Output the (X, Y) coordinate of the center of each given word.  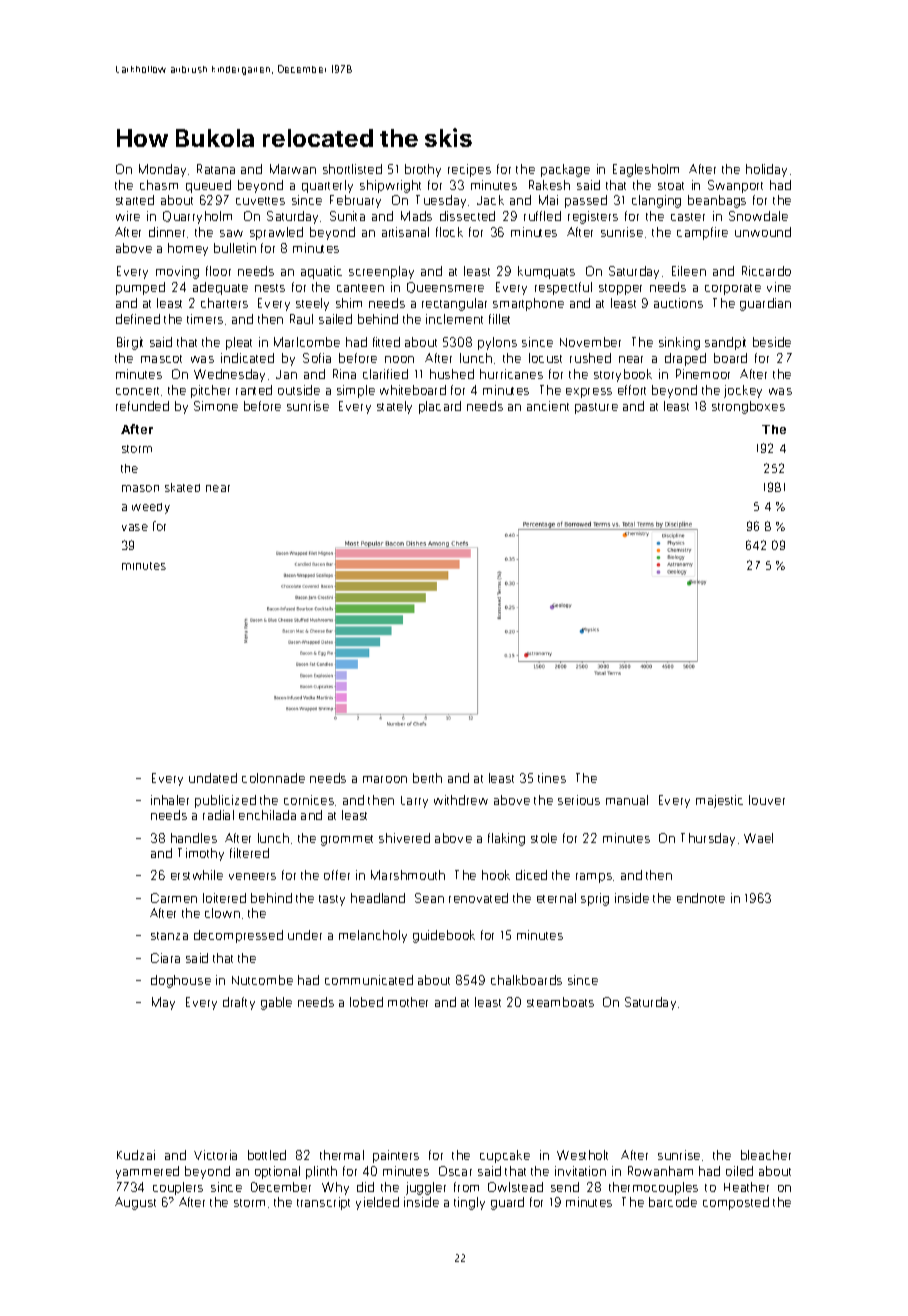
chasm (159, 185)
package (565, 170)
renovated (478, 898)
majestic (719, 801)
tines (552, 778)
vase (135, 527)
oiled (739, 1171)
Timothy (201, 854)
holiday (766, 170)
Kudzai (136, 1155)
